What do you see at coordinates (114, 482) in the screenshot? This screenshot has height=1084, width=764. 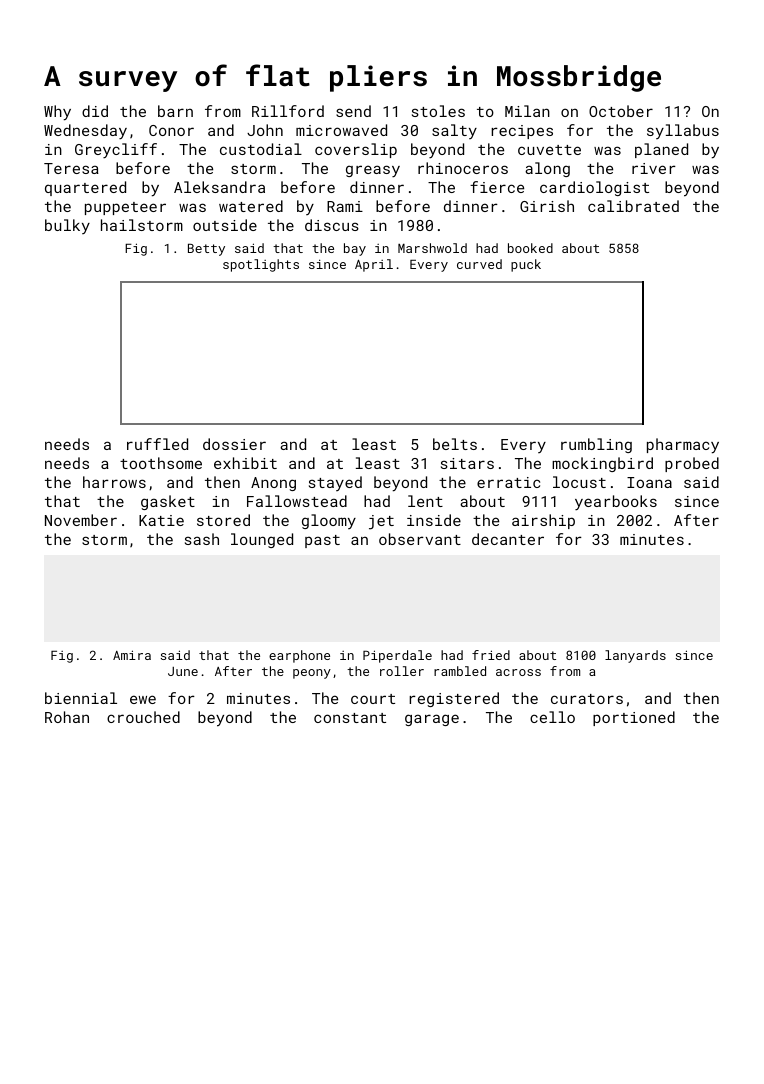 I see `harrows` at bounding box center [114, 482].
